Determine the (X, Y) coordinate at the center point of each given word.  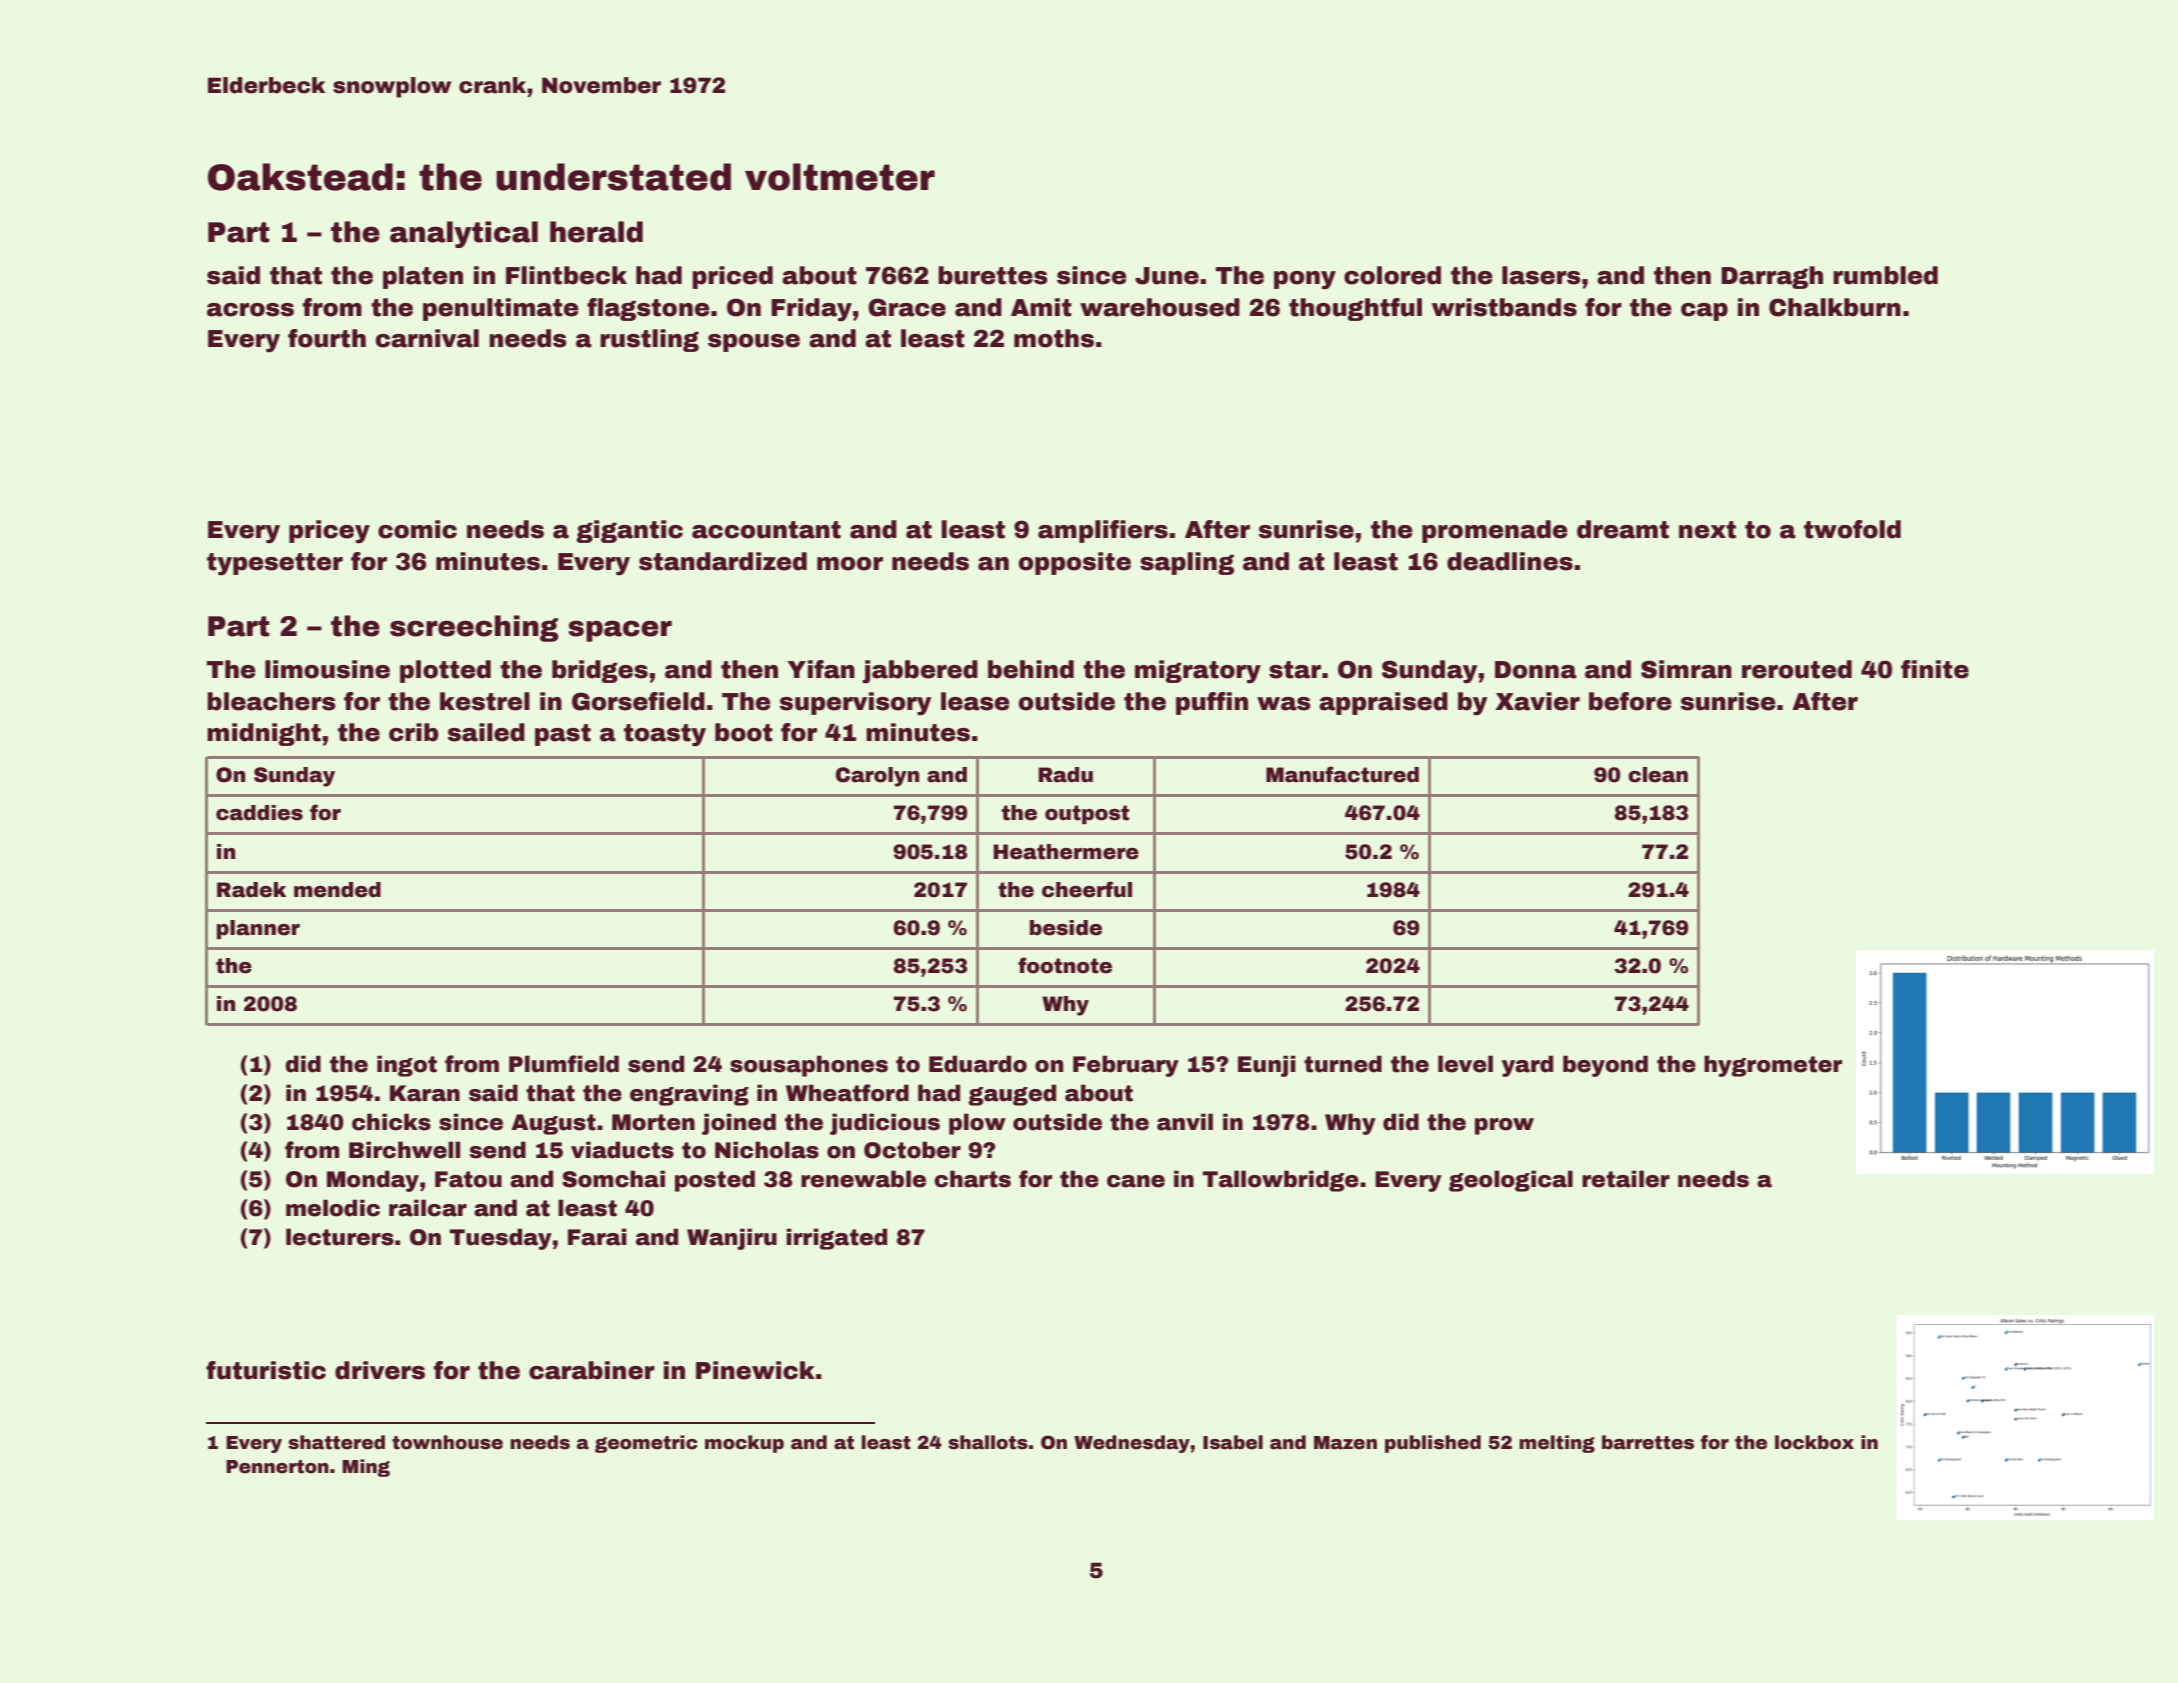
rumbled (1885, 275)
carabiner (592, 1370)
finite (1935, 669)
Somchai (613, 1179)
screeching (474, 628)
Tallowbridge (1280, 1181)
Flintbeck (566, 275)
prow (1504, 1126)
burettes (993, 275)
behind (1031, 669)
